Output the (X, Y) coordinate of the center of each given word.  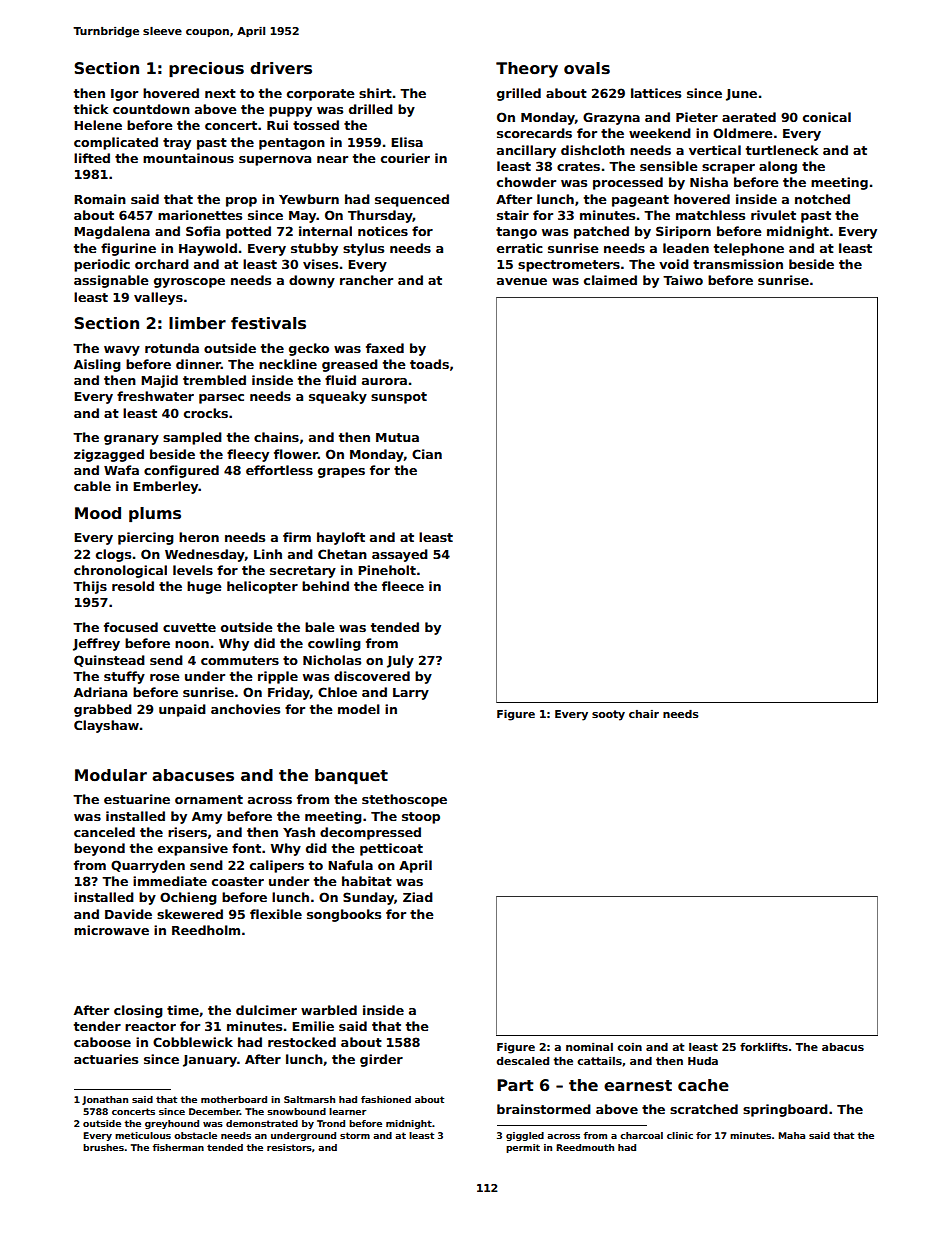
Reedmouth (585, 1147)
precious (206, 69)
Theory (527, 70)
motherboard (234, 1099)
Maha (791, 1135)
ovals (587, 68)
